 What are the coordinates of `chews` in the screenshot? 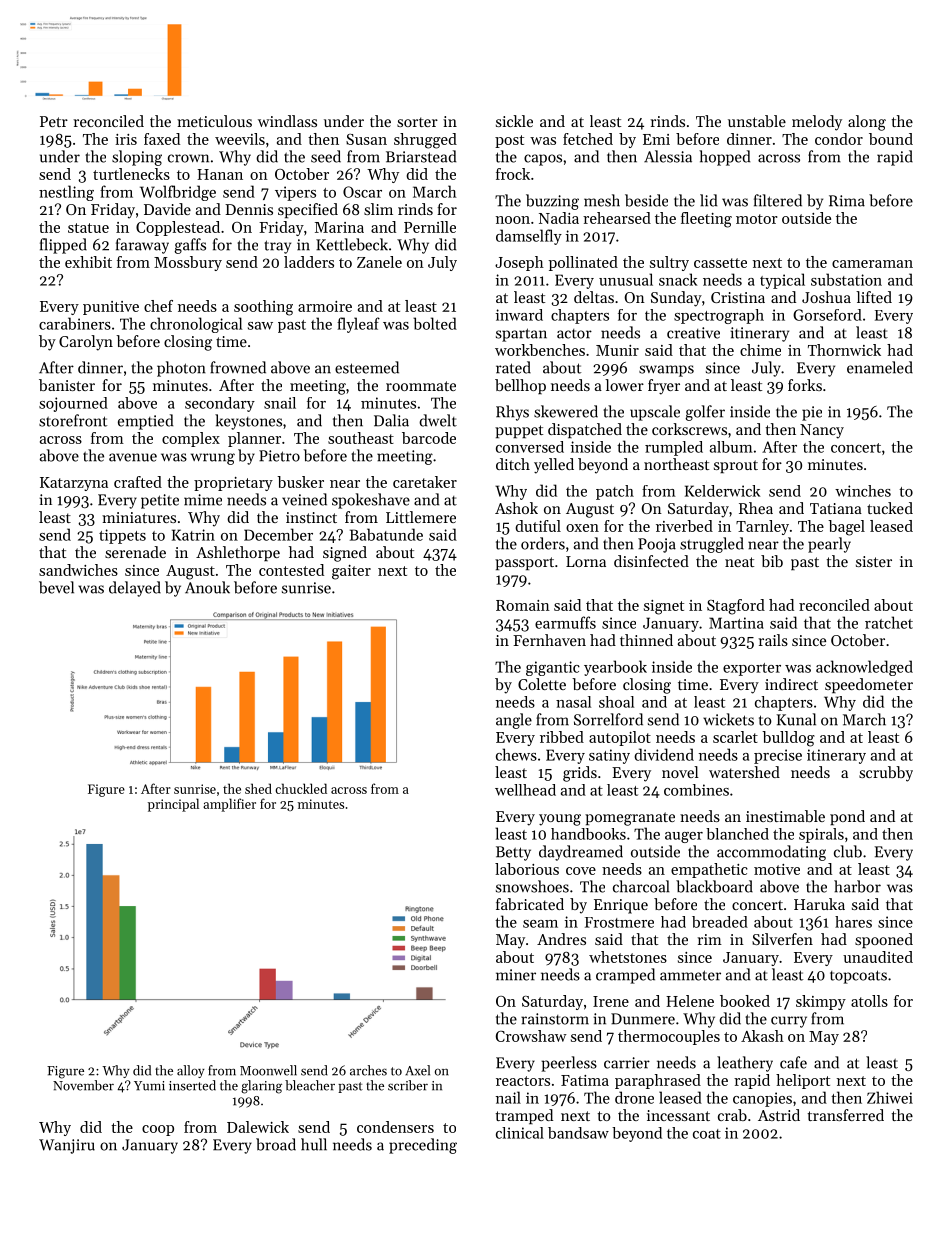 It's located at (516, 754).
